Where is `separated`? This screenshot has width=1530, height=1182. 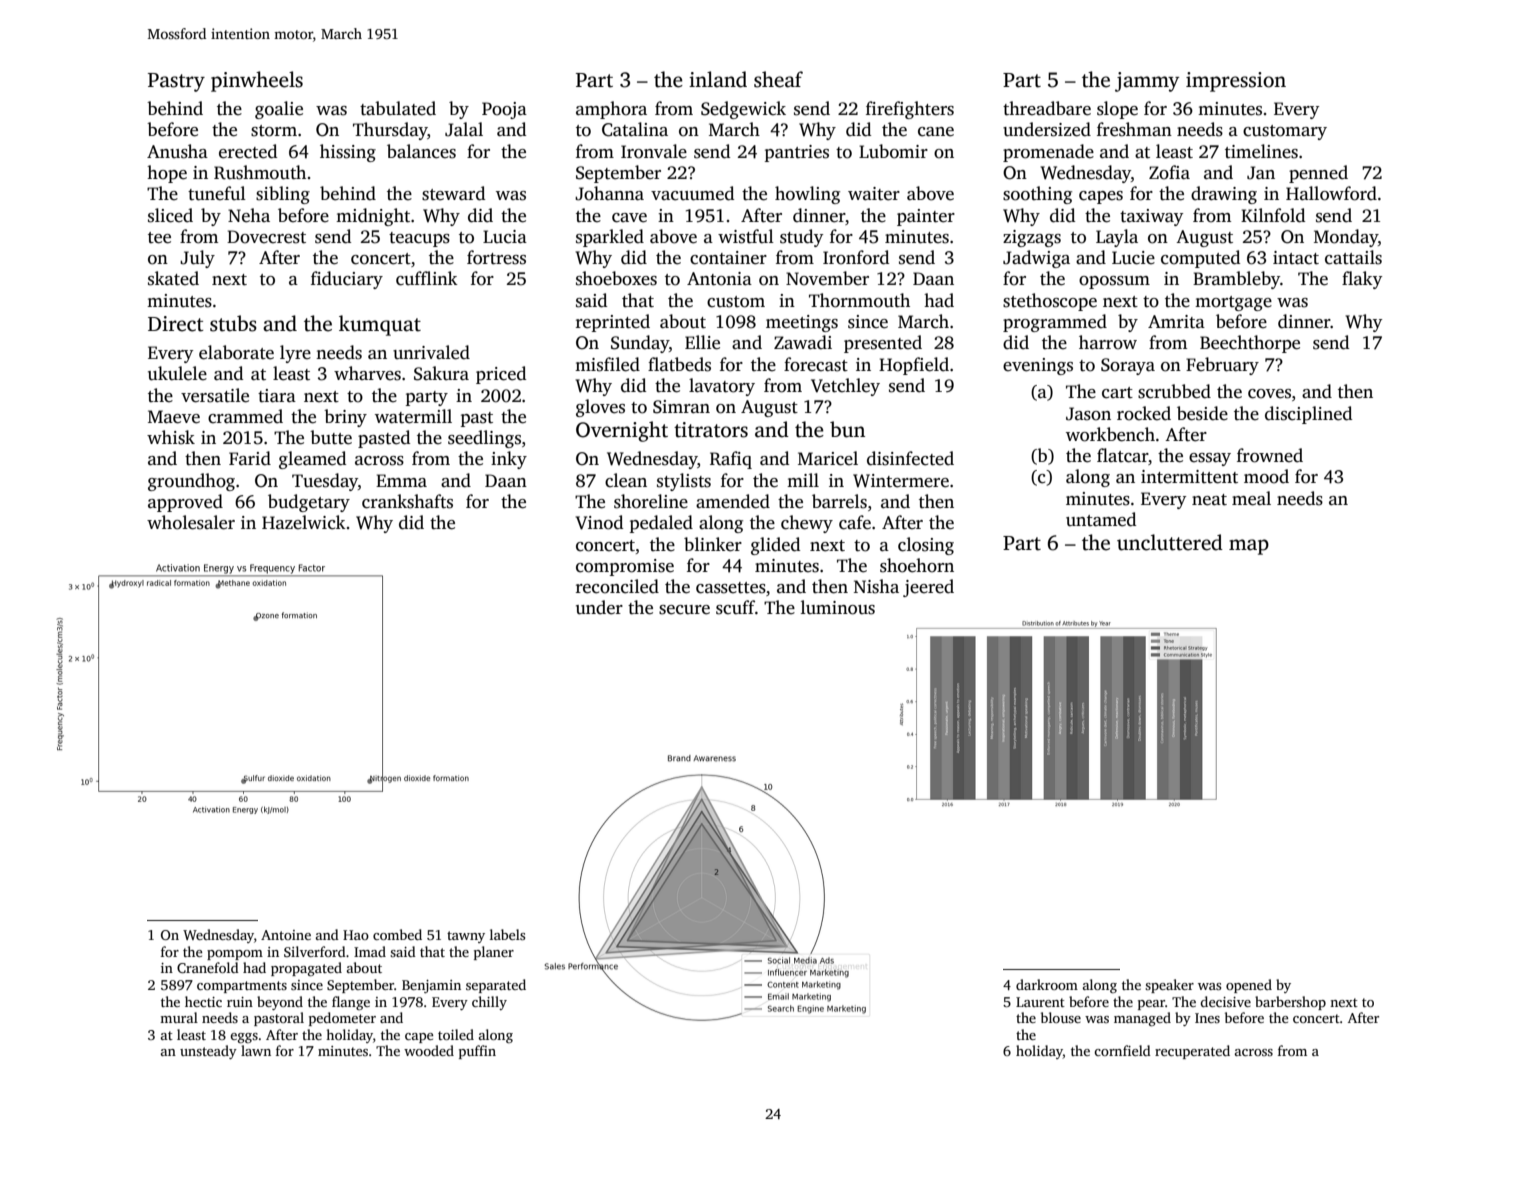
separated is located at coordinates (496, 986).
